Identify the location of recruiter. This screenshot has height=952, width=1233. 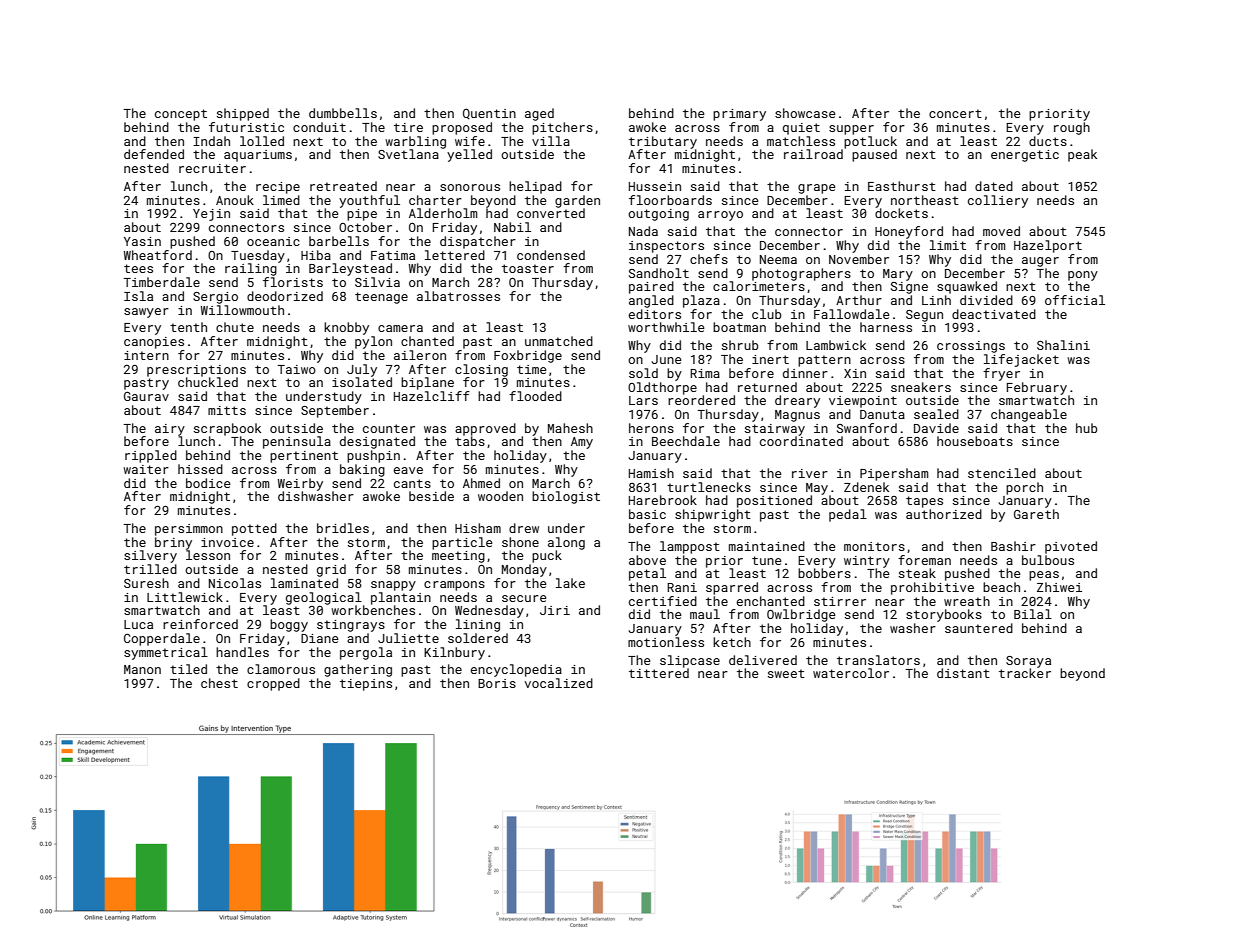
(212, 168).
